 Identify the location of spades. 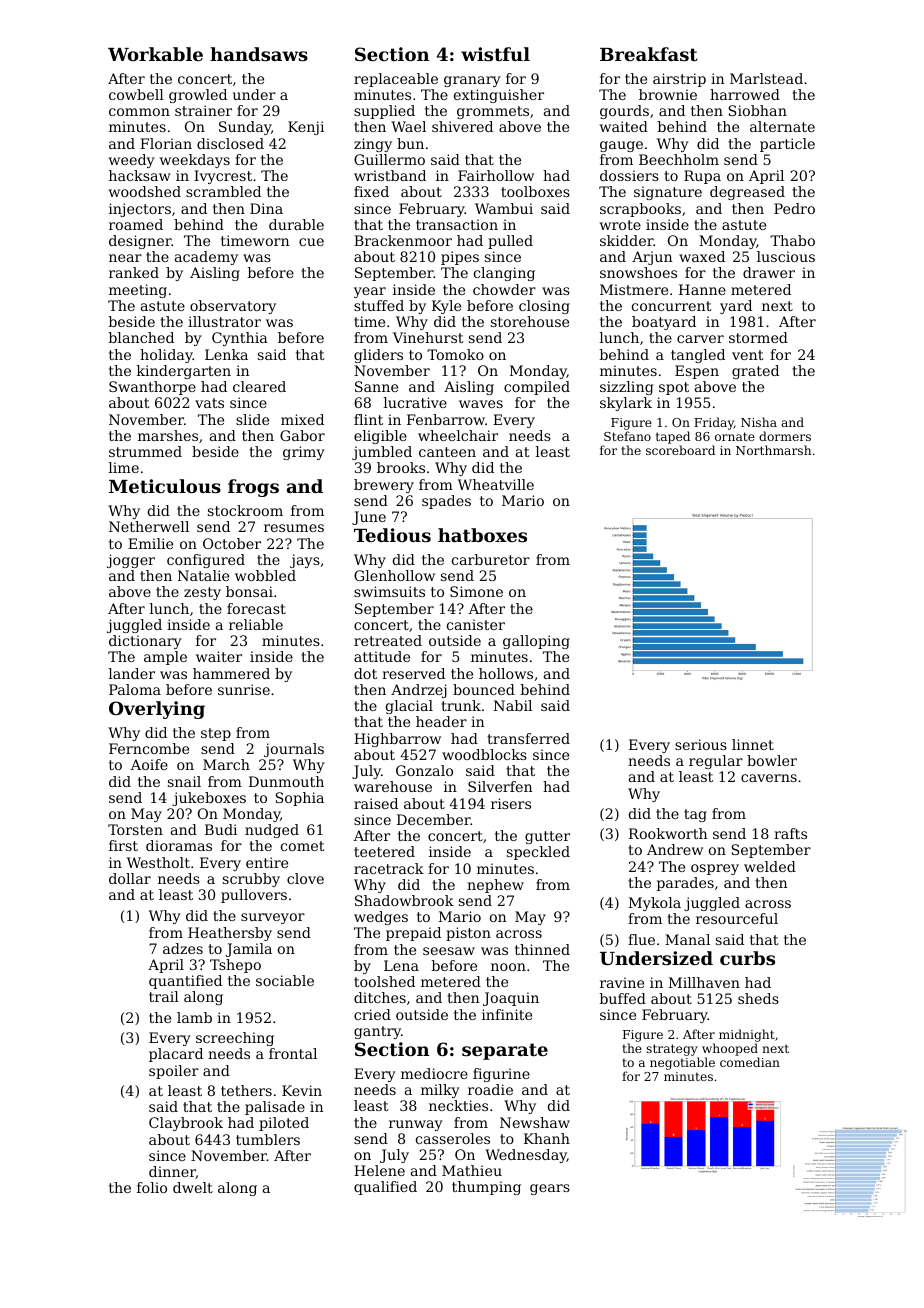
(446, 502).
